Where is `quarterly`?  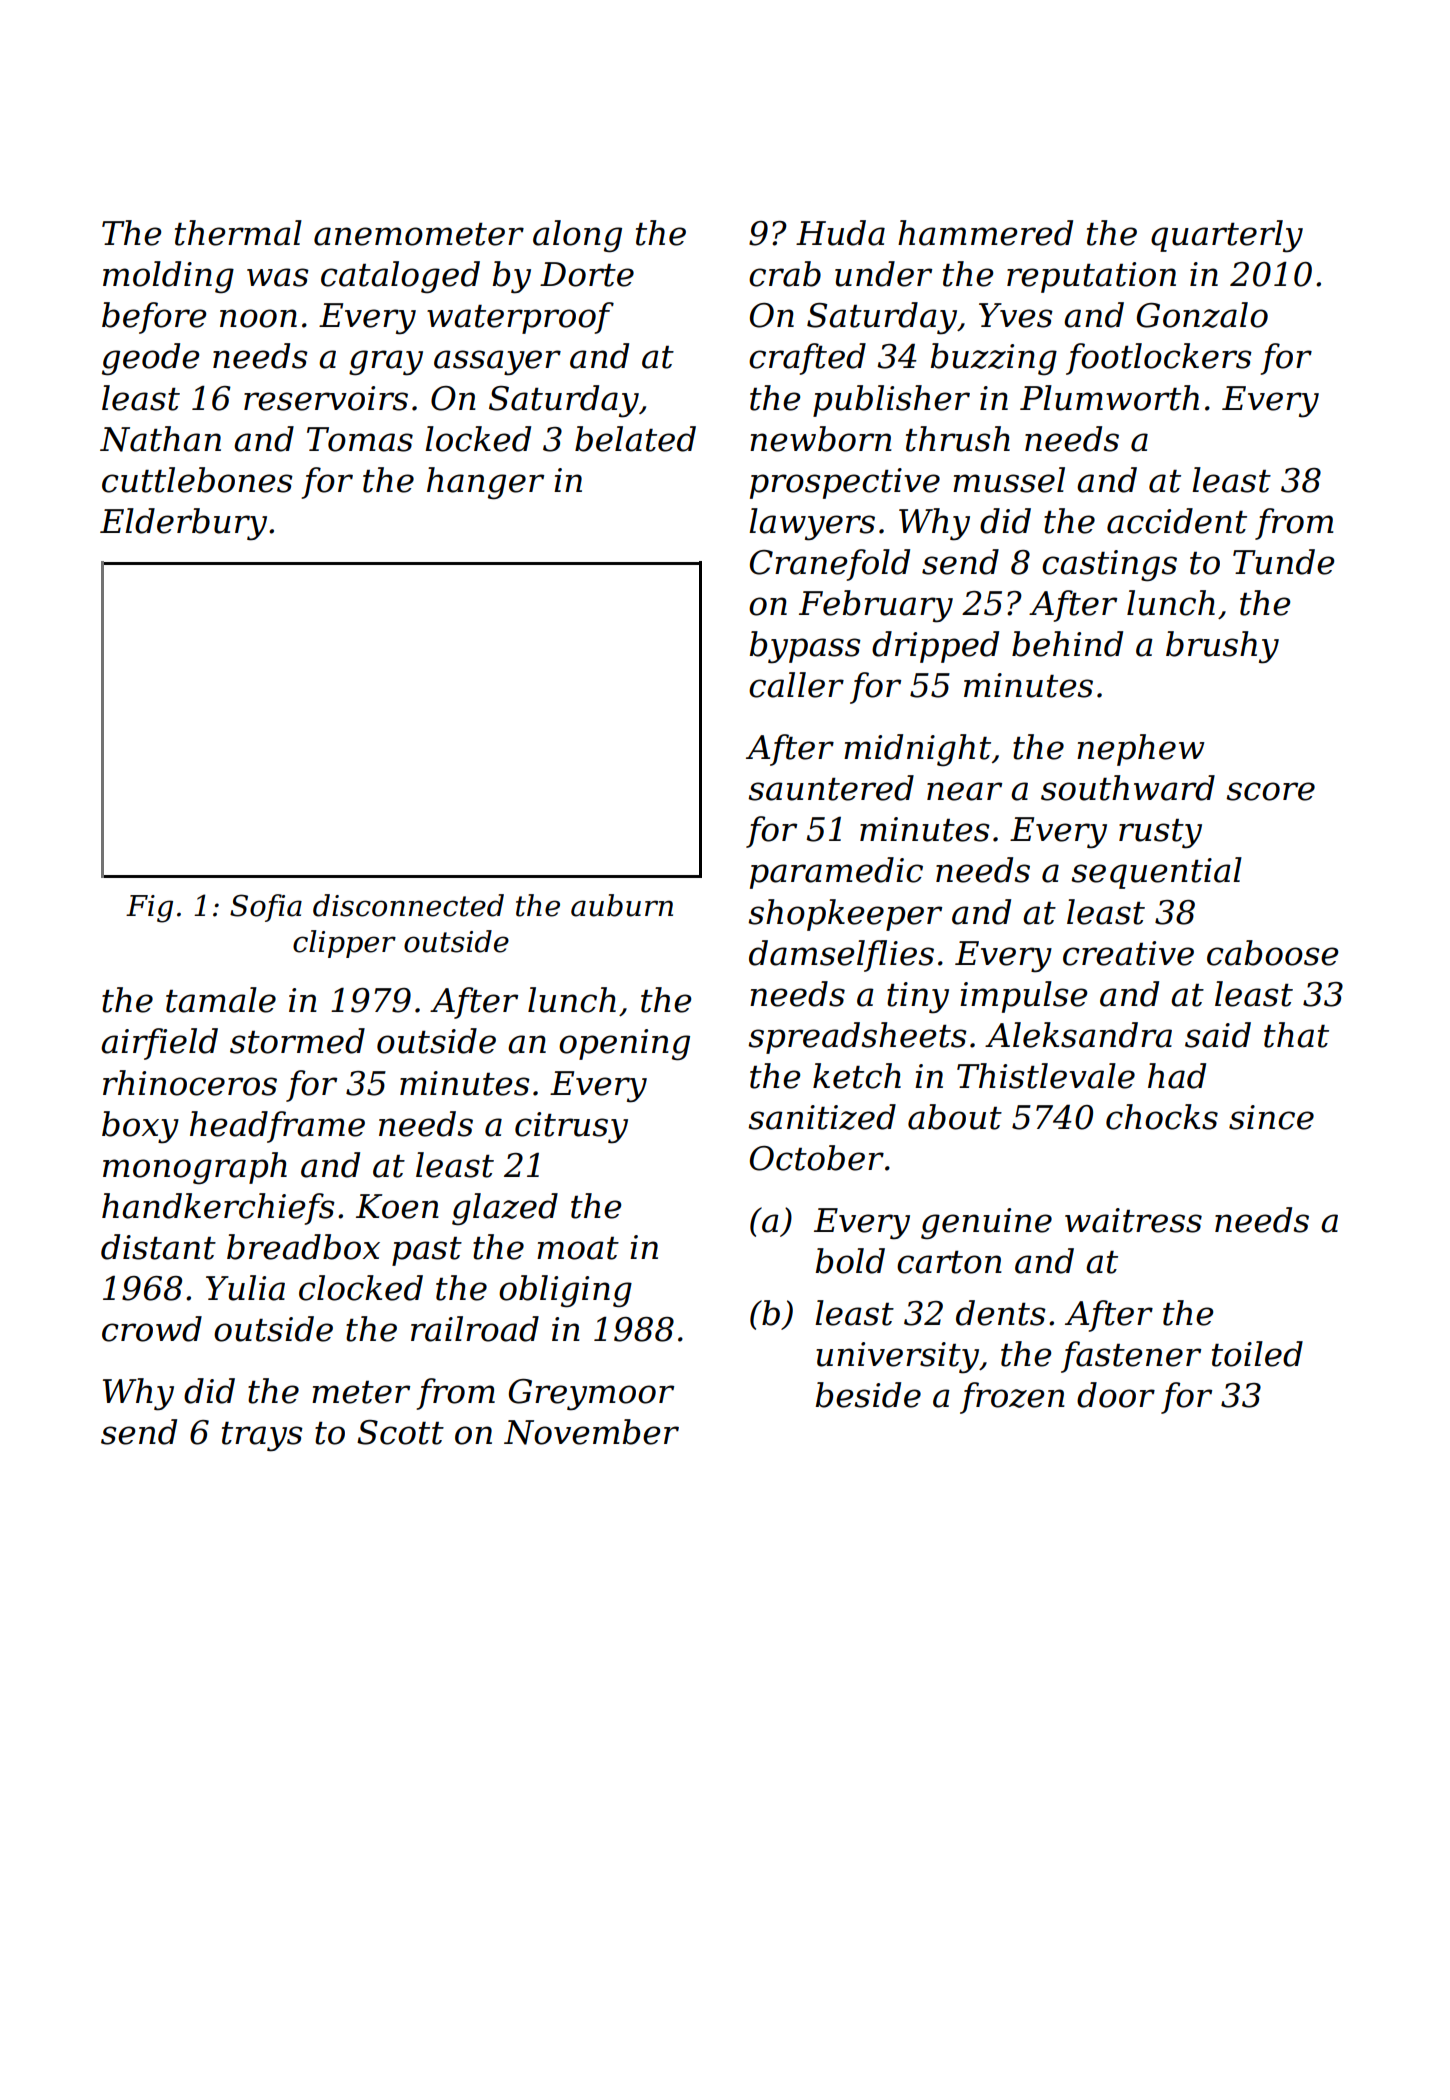
quarterly is located at coordinates (1227, 236).
